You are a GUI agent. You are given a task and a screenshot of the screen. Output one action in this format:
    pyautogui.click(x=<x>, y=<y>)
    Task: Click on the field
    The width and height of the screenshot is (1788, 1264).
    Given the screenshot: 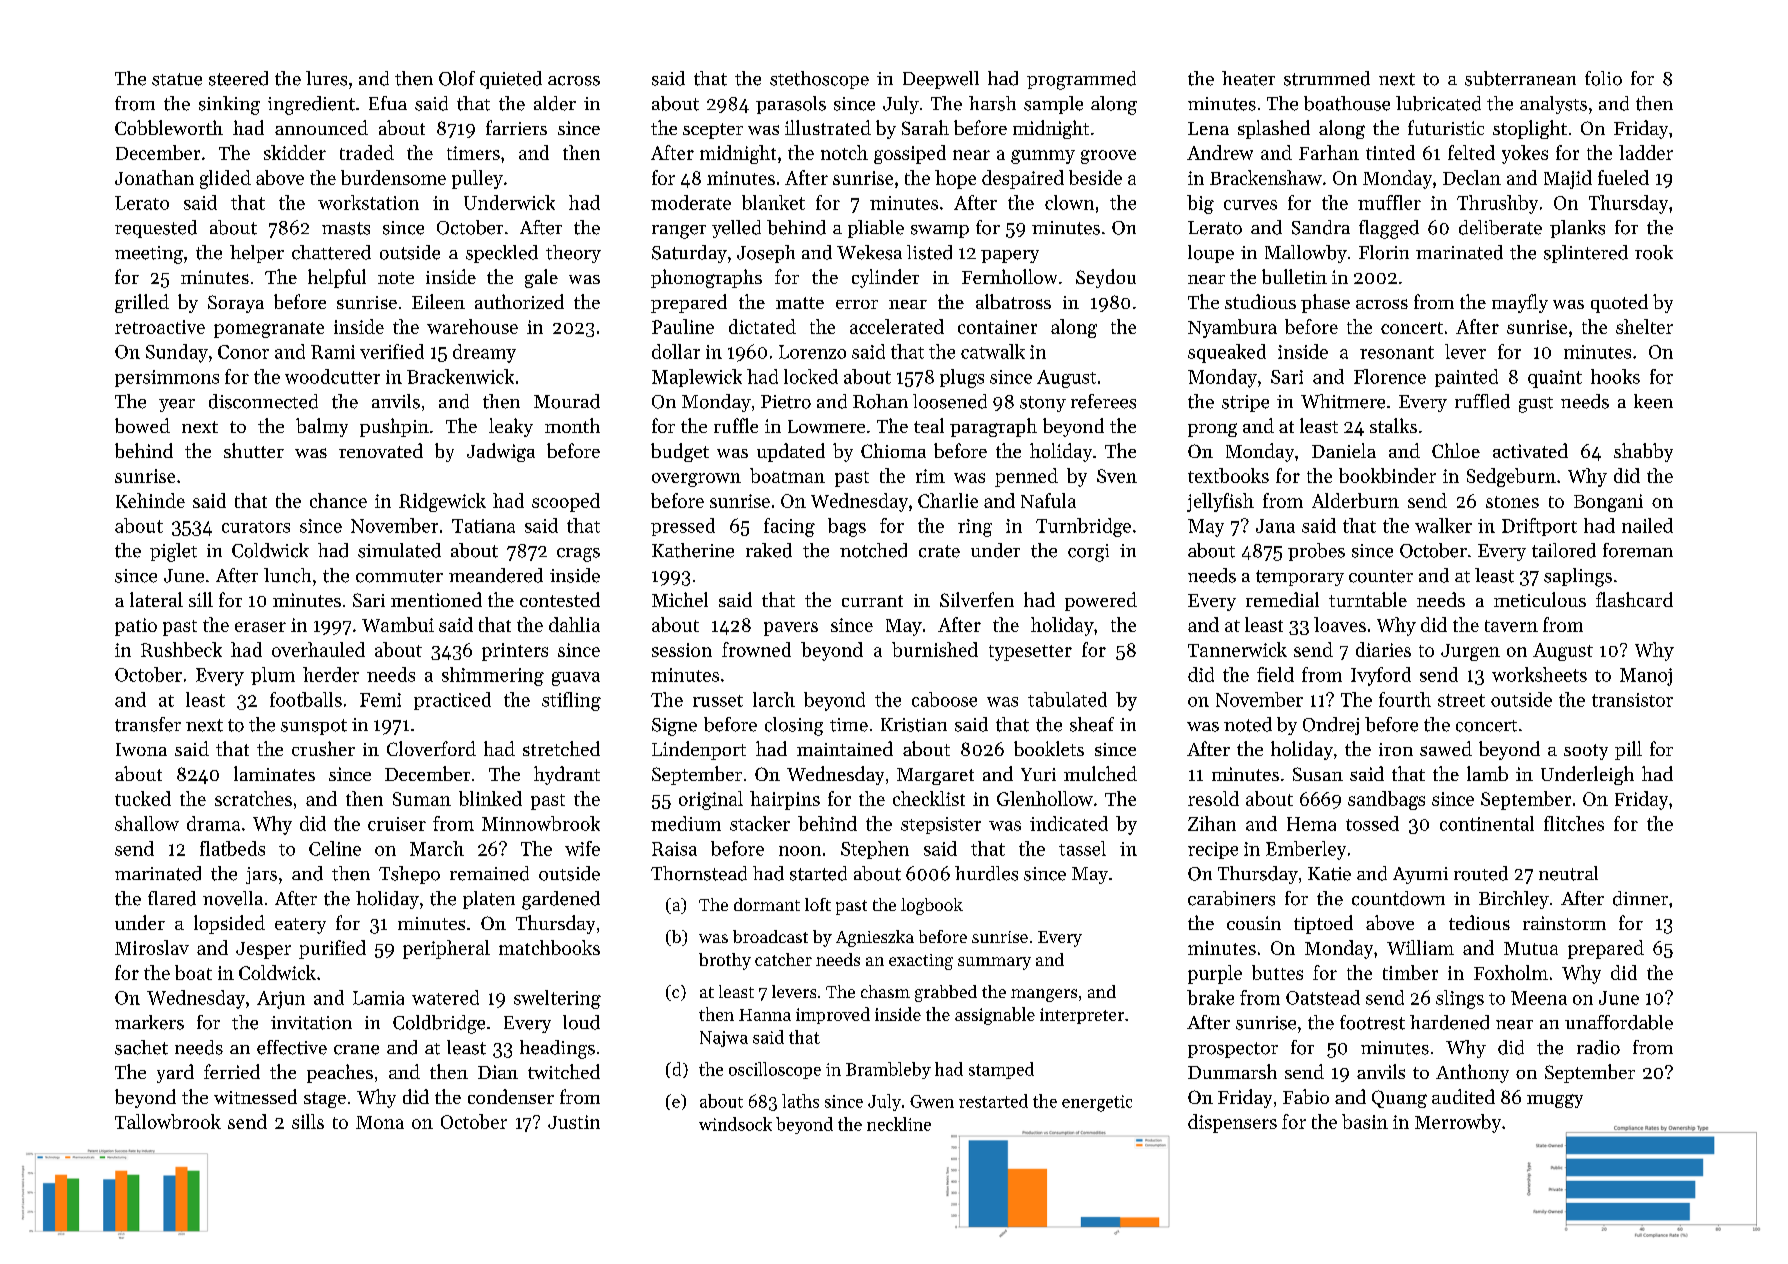 What is the action you would take?
    pyautogui.click(x=1275, y=674)
